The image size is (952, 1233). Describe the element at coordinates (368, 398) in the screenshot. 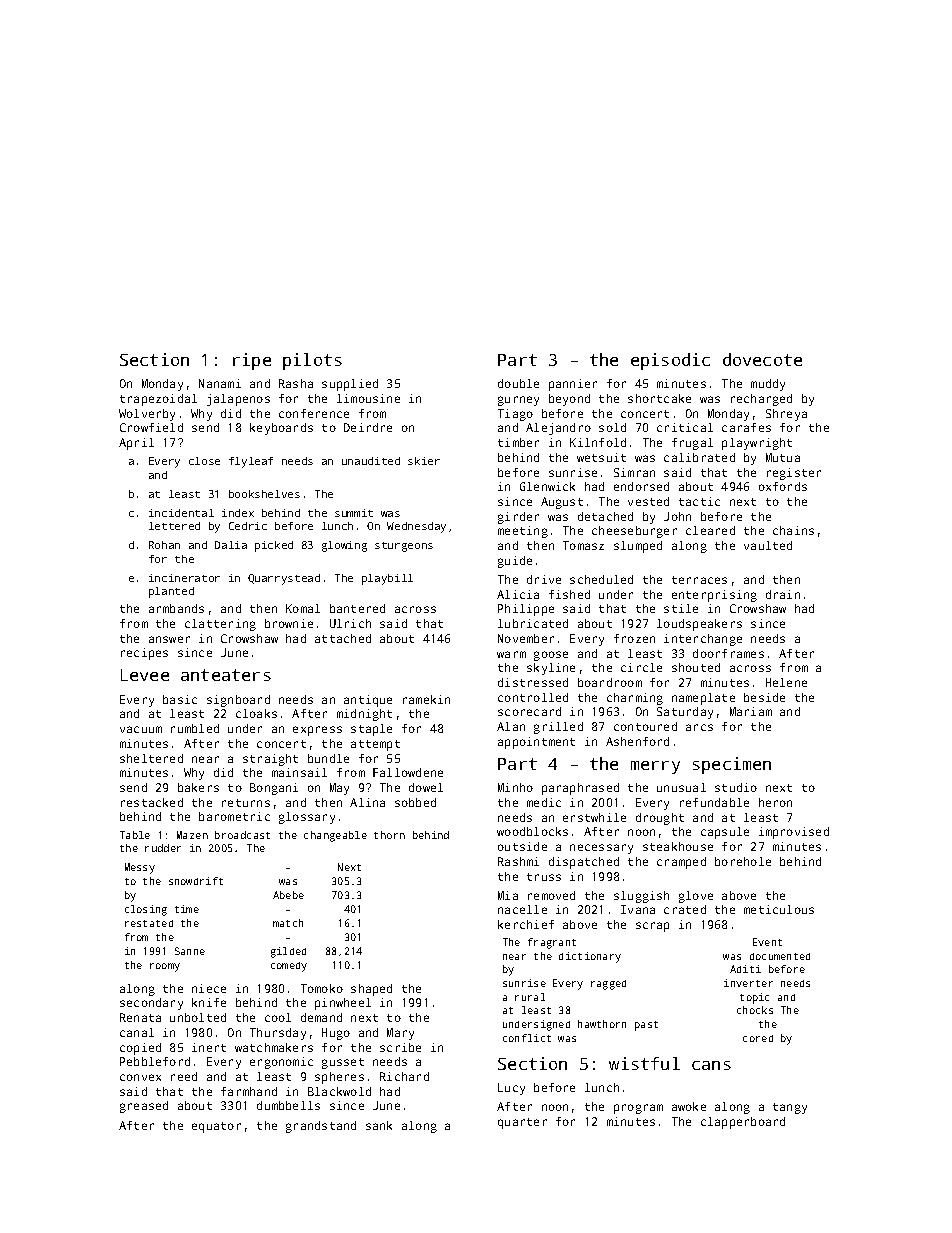

I see `limousine` at that location.
